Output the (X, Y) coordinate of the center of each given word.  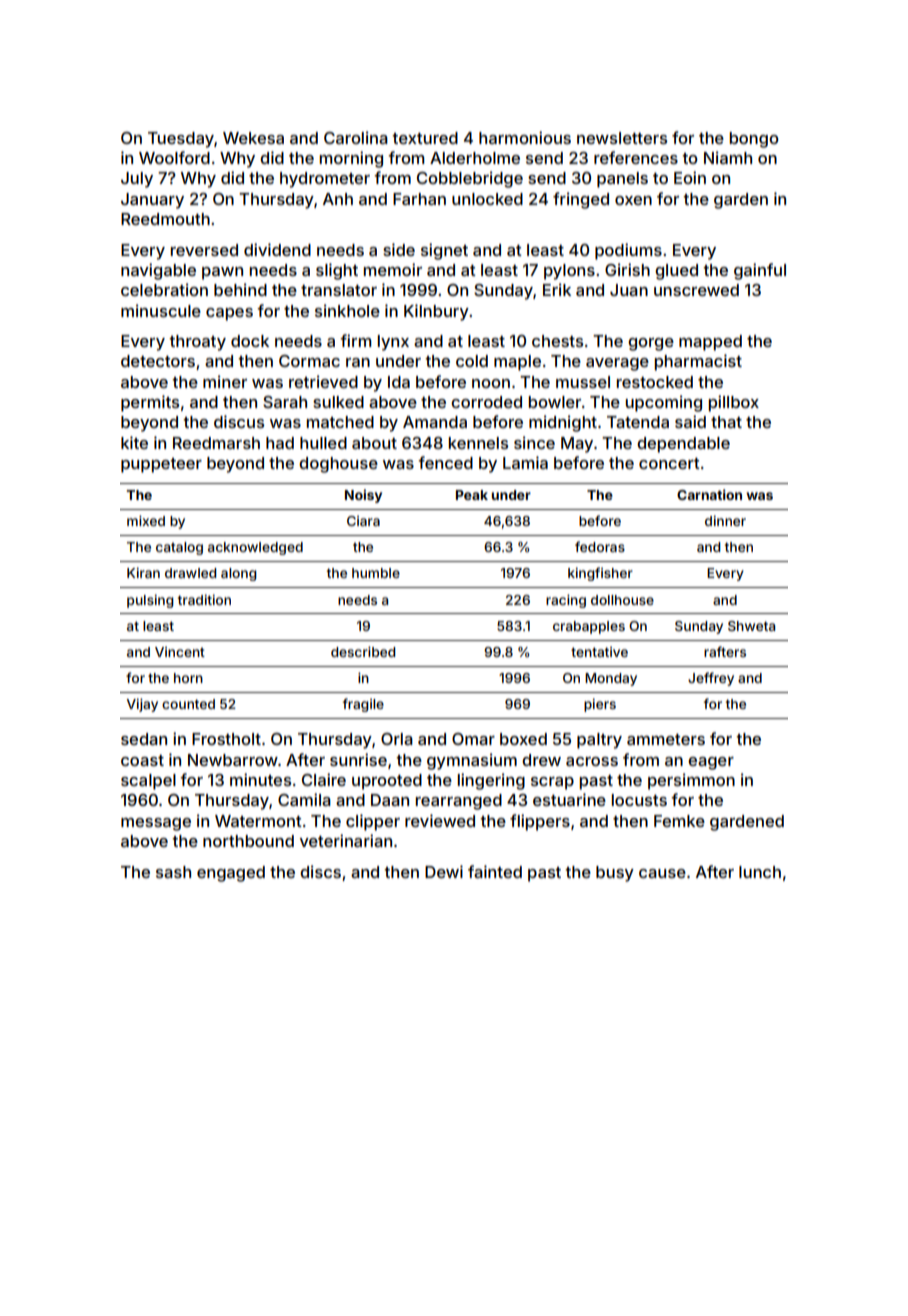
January (152, 201)
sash (173, 872)
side (399, 249)
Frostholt (226, 739)
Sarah (285, 402)
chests (557, 341)
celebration (164, 289)
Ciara (363, 521)
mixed (146, 520)
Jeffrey (711, 679)
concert (669, 463)
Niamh (728, 157)
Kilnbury (436, 312)
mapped (710, 343)
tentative (599, 652)
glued (676, 272)
